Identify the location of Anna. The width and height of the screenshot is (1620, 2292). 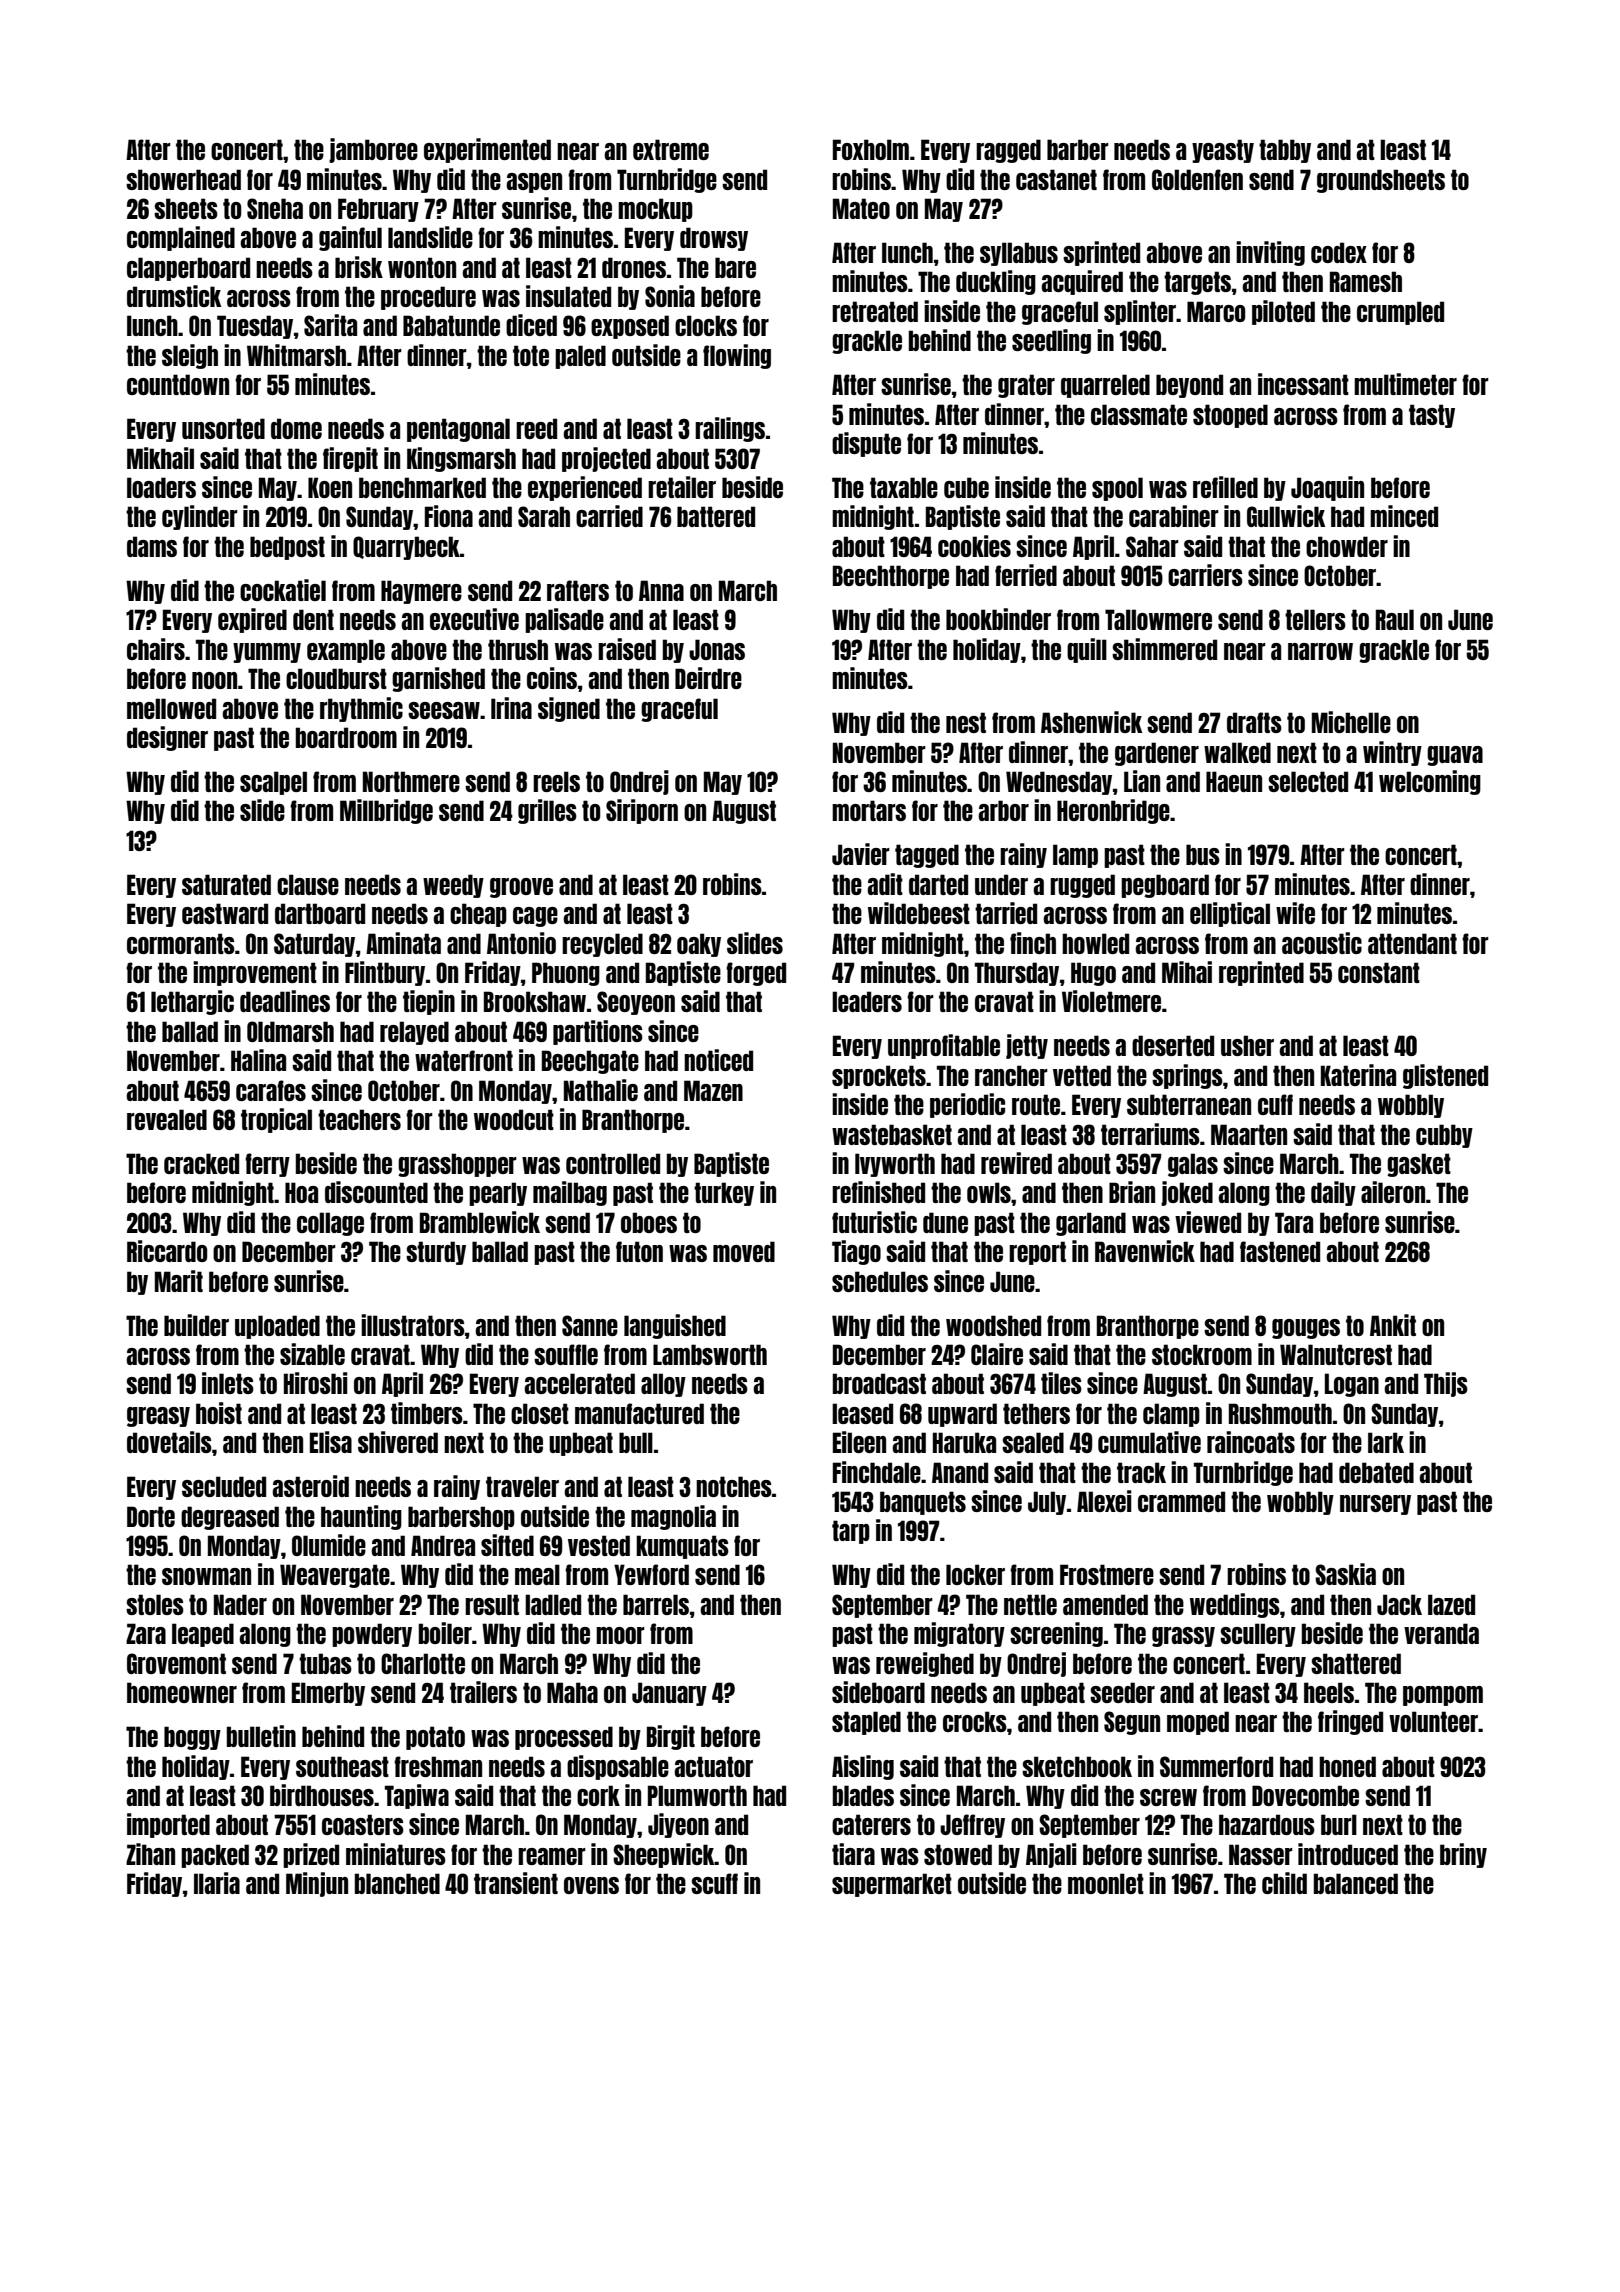
(661, 590).
